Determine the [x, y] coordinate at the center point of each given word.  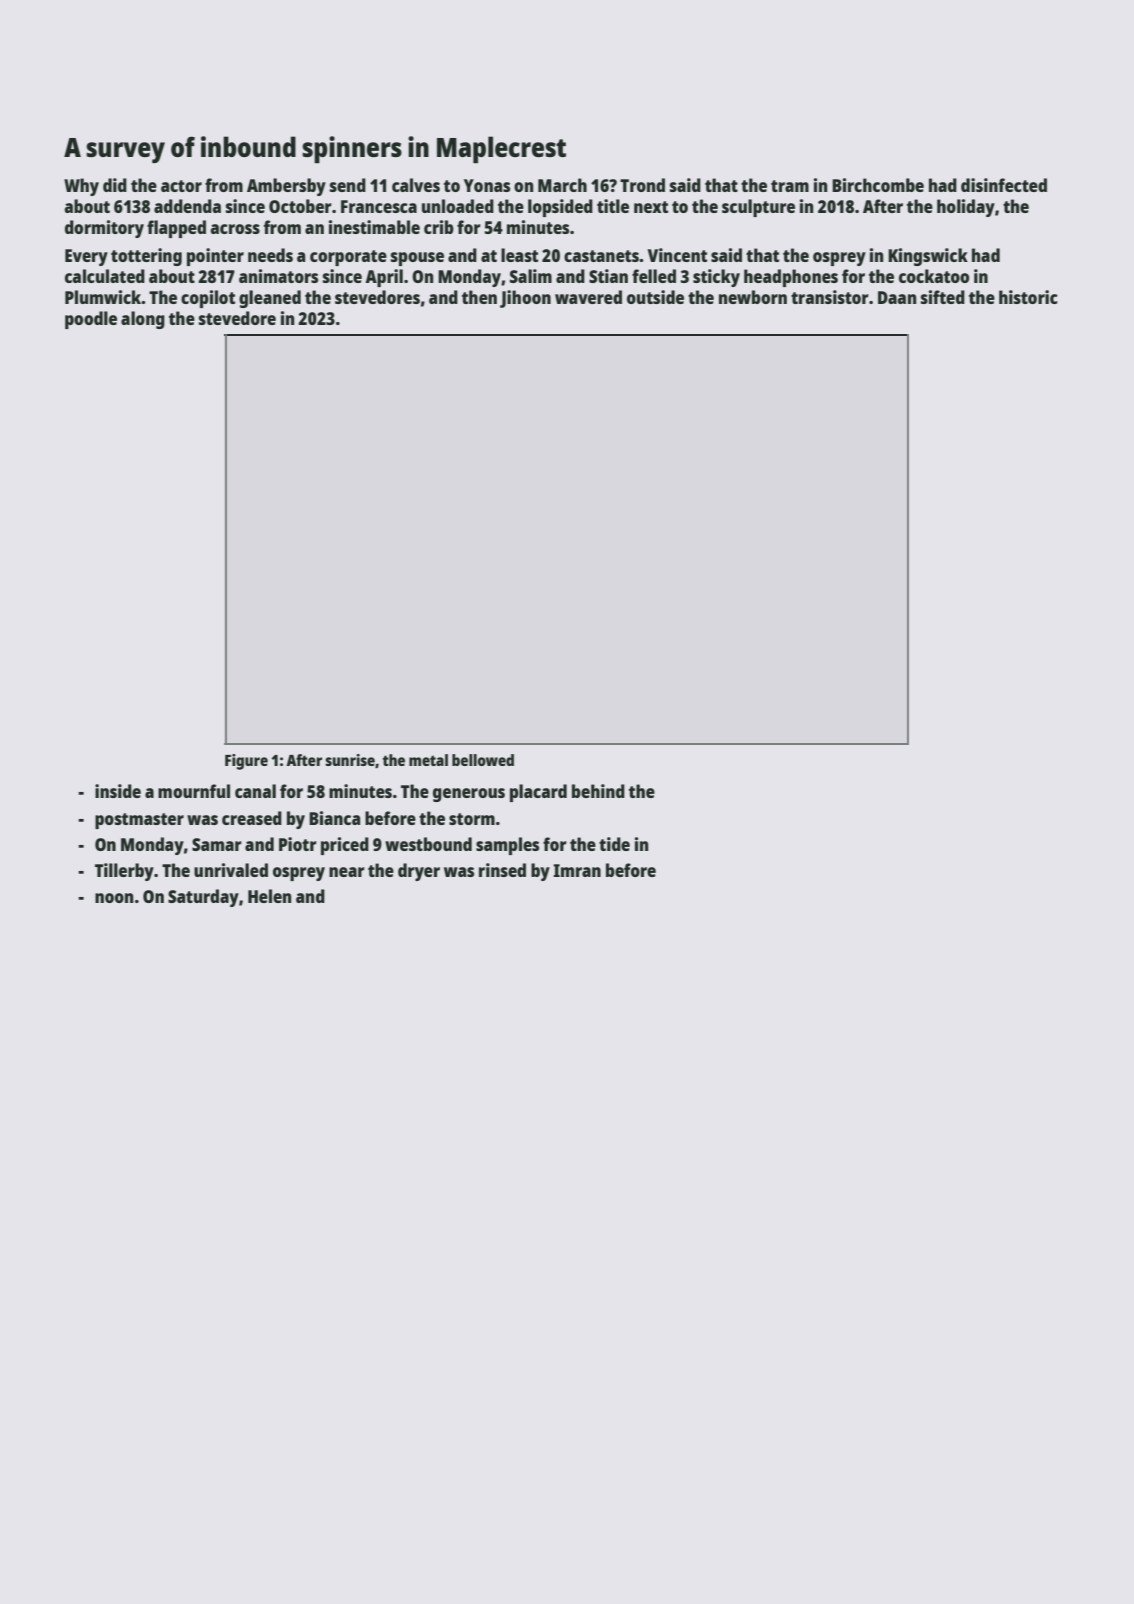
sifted [943, 297]
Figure [246, 762]
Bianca [334, 818]
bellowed [483, 760]
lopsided [560, 208]
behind [598, 791]
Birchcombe [878, 185]
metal [428, 760]
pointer [215, 257]
